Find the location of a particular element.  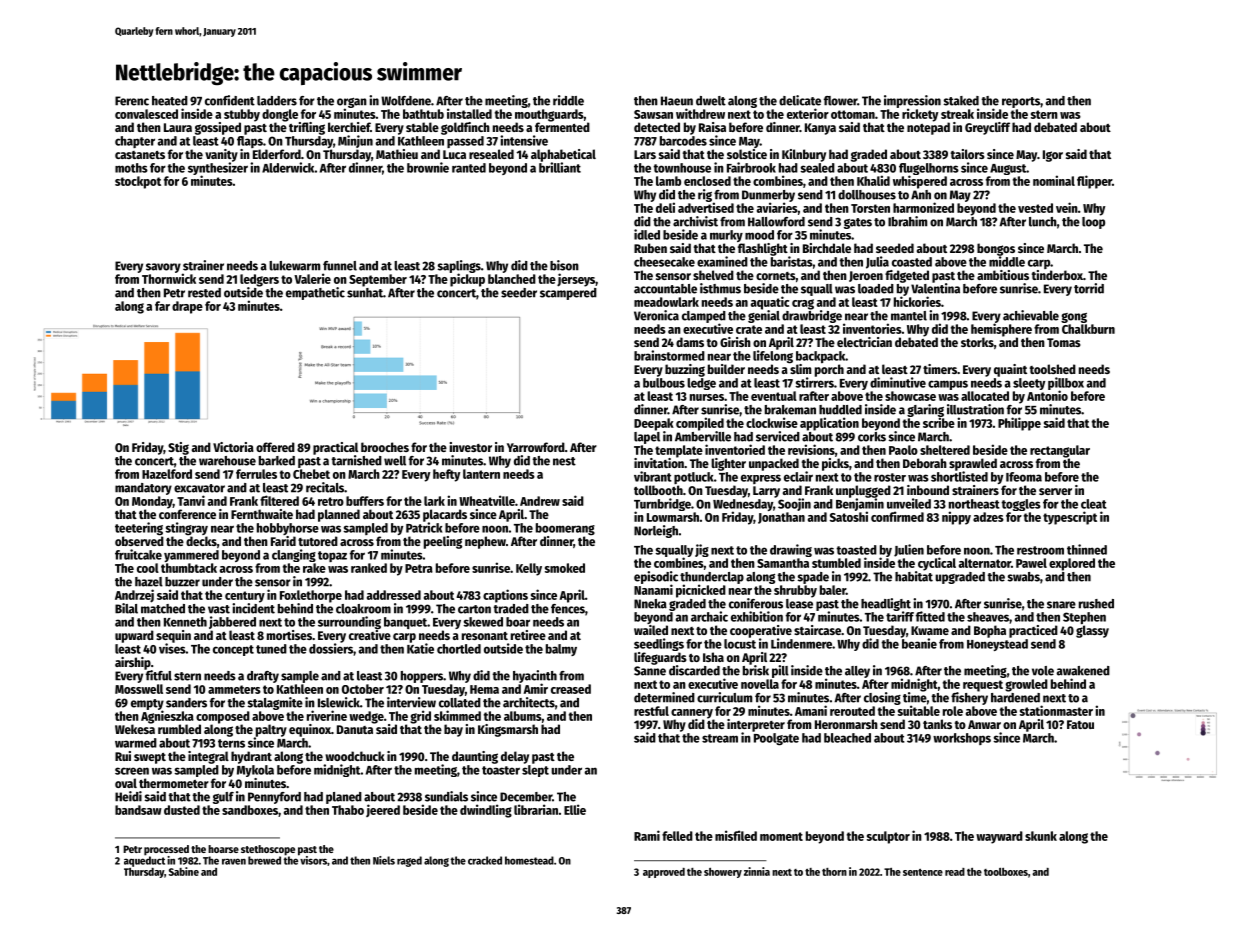

aquatic is located at coordinates (770, 303).
